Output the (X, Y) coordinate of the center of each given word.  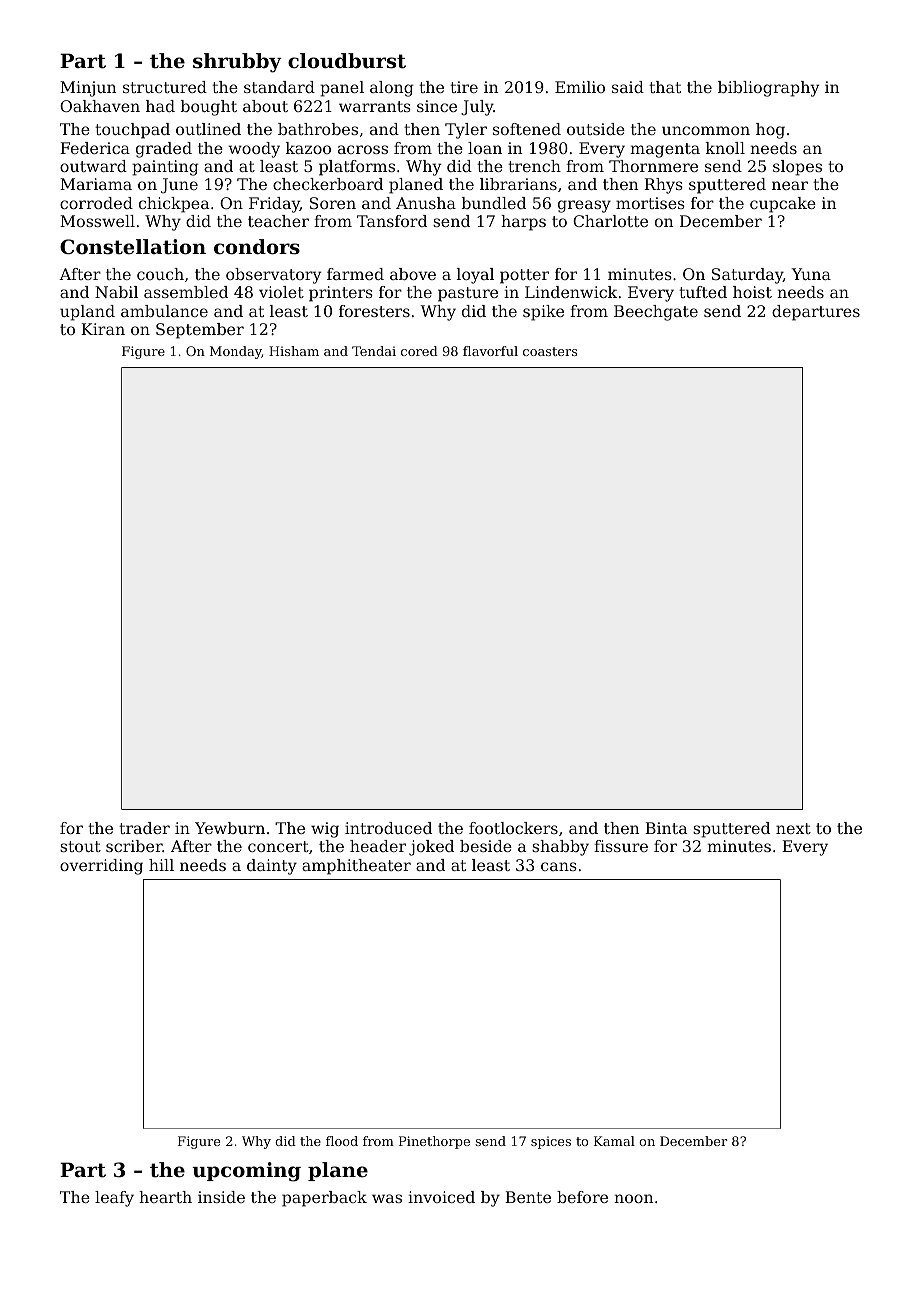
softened (527, 129)
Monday (236, 352)
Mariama (96, 184)
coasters (550, 351)
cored (419, 351)
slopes (797, 168)
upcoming (246, 1172)
